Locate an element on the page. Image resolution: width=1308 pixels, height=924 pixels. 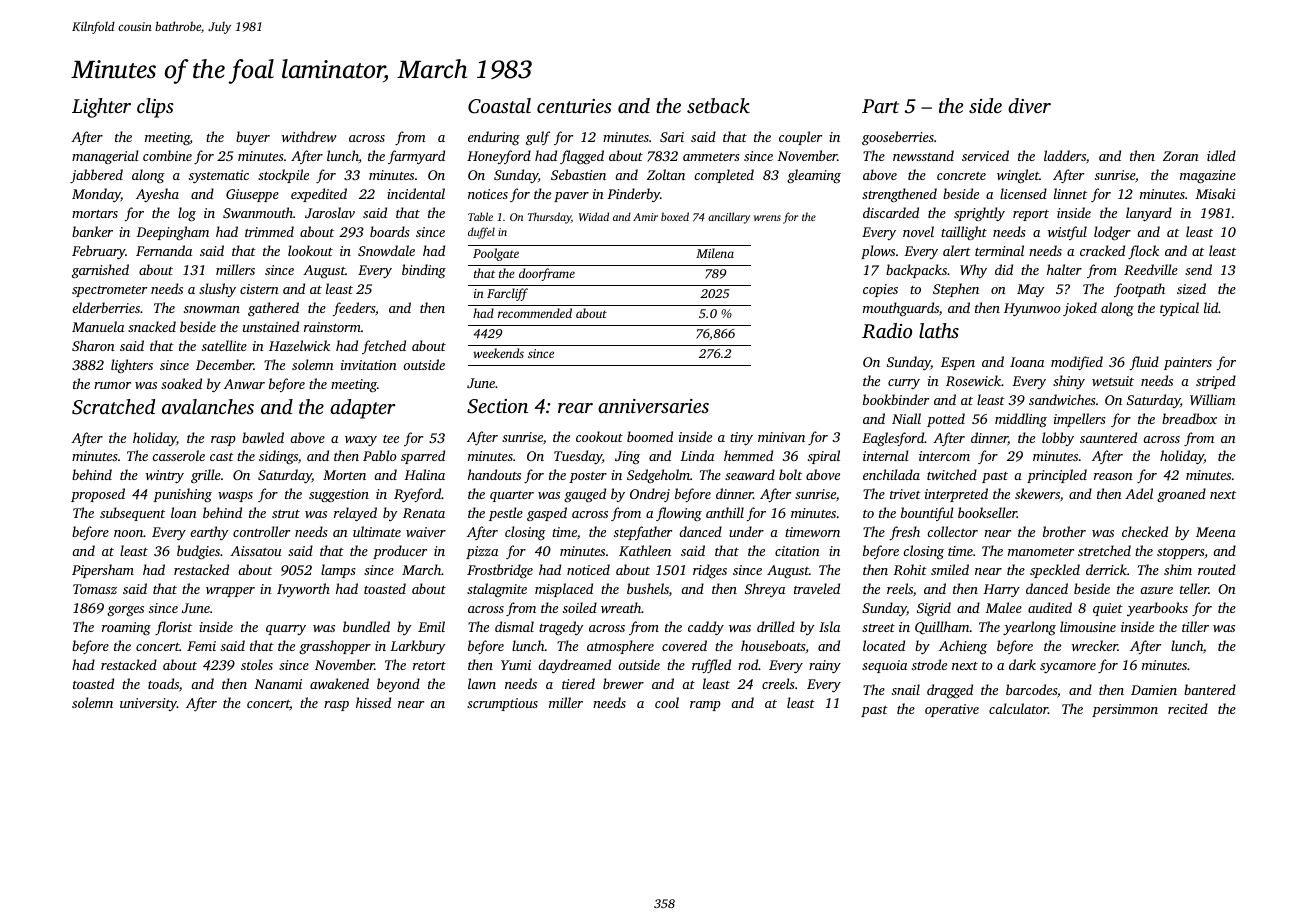
lamps is located at coordinates (338, 571).
